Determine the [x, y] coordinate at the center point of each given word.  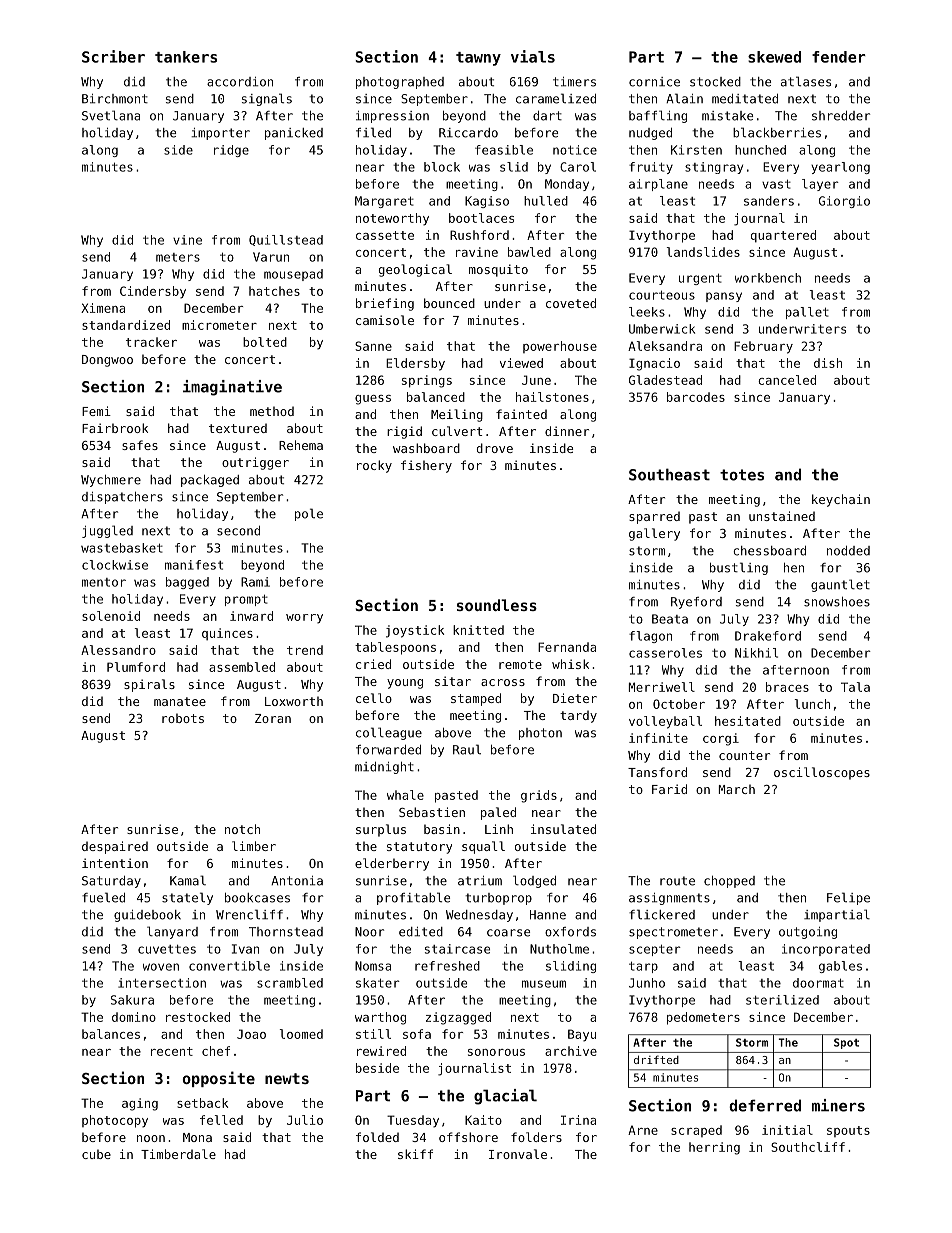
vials [533, 56]
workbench [768, 278]
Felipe [848, 898]
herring [714, 1148]
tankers [186, 57]
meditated [745, 99]
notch [242, 829]
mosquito [498, 270]
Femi [96, 411]
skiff [415, 1154]
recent [172, 1051]
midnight [384, 768]
